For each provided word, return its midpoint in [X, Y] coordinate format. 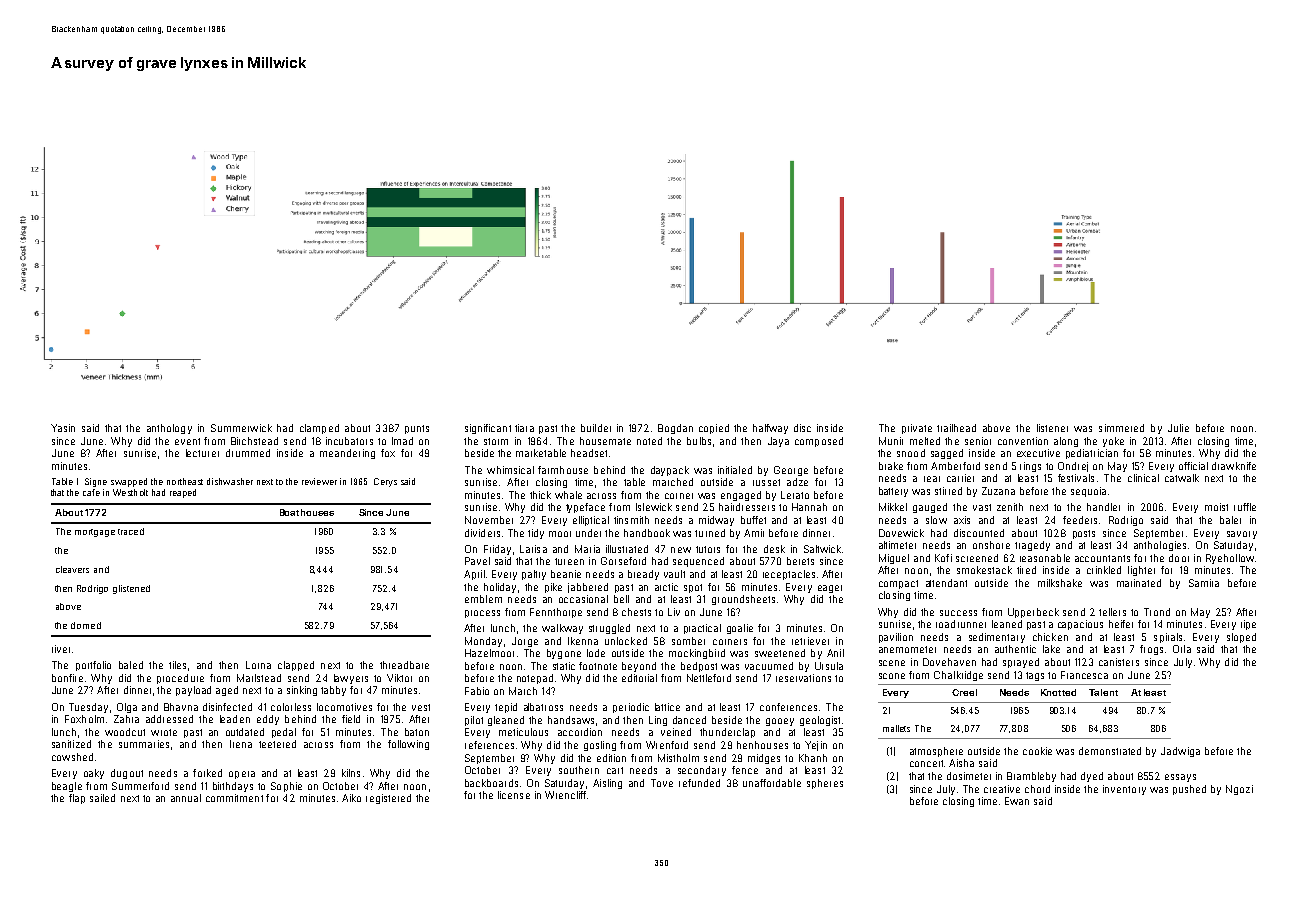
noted [649, 441]
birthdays [233, 787]
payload [193, 691]
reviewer [319, 481]
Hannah [809, 507]
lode [596, 653]
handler [1103, 507]
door [1179, 558]
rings [1030, 467]
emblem [483, 599]
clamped [319, 429]
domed [86, 625]
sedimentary [997, 638]
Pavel [477, 561]
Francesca [1084, 675]
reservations [803, 678]
